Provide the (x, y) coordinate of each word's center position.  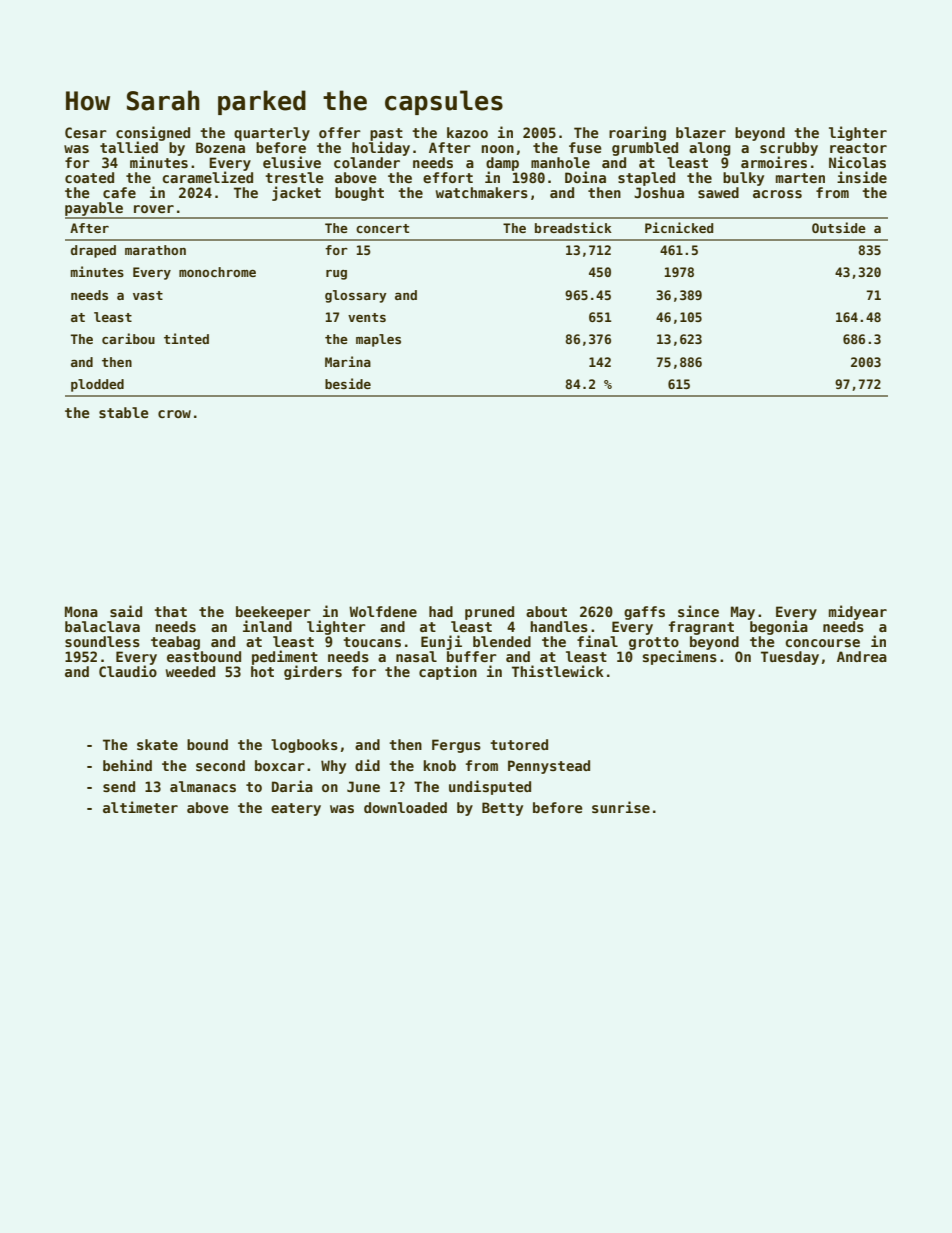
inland (267, 626)
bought (359, 194)
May (743, 613)
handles (559, 626)
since (698, 611)
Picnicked (679, 227)
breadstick (573, 227)
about (546, 611)
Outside (839, 227)
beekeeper (273, 613)
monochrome (217, 272)
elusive (292, 162)
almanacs (203, 786)
